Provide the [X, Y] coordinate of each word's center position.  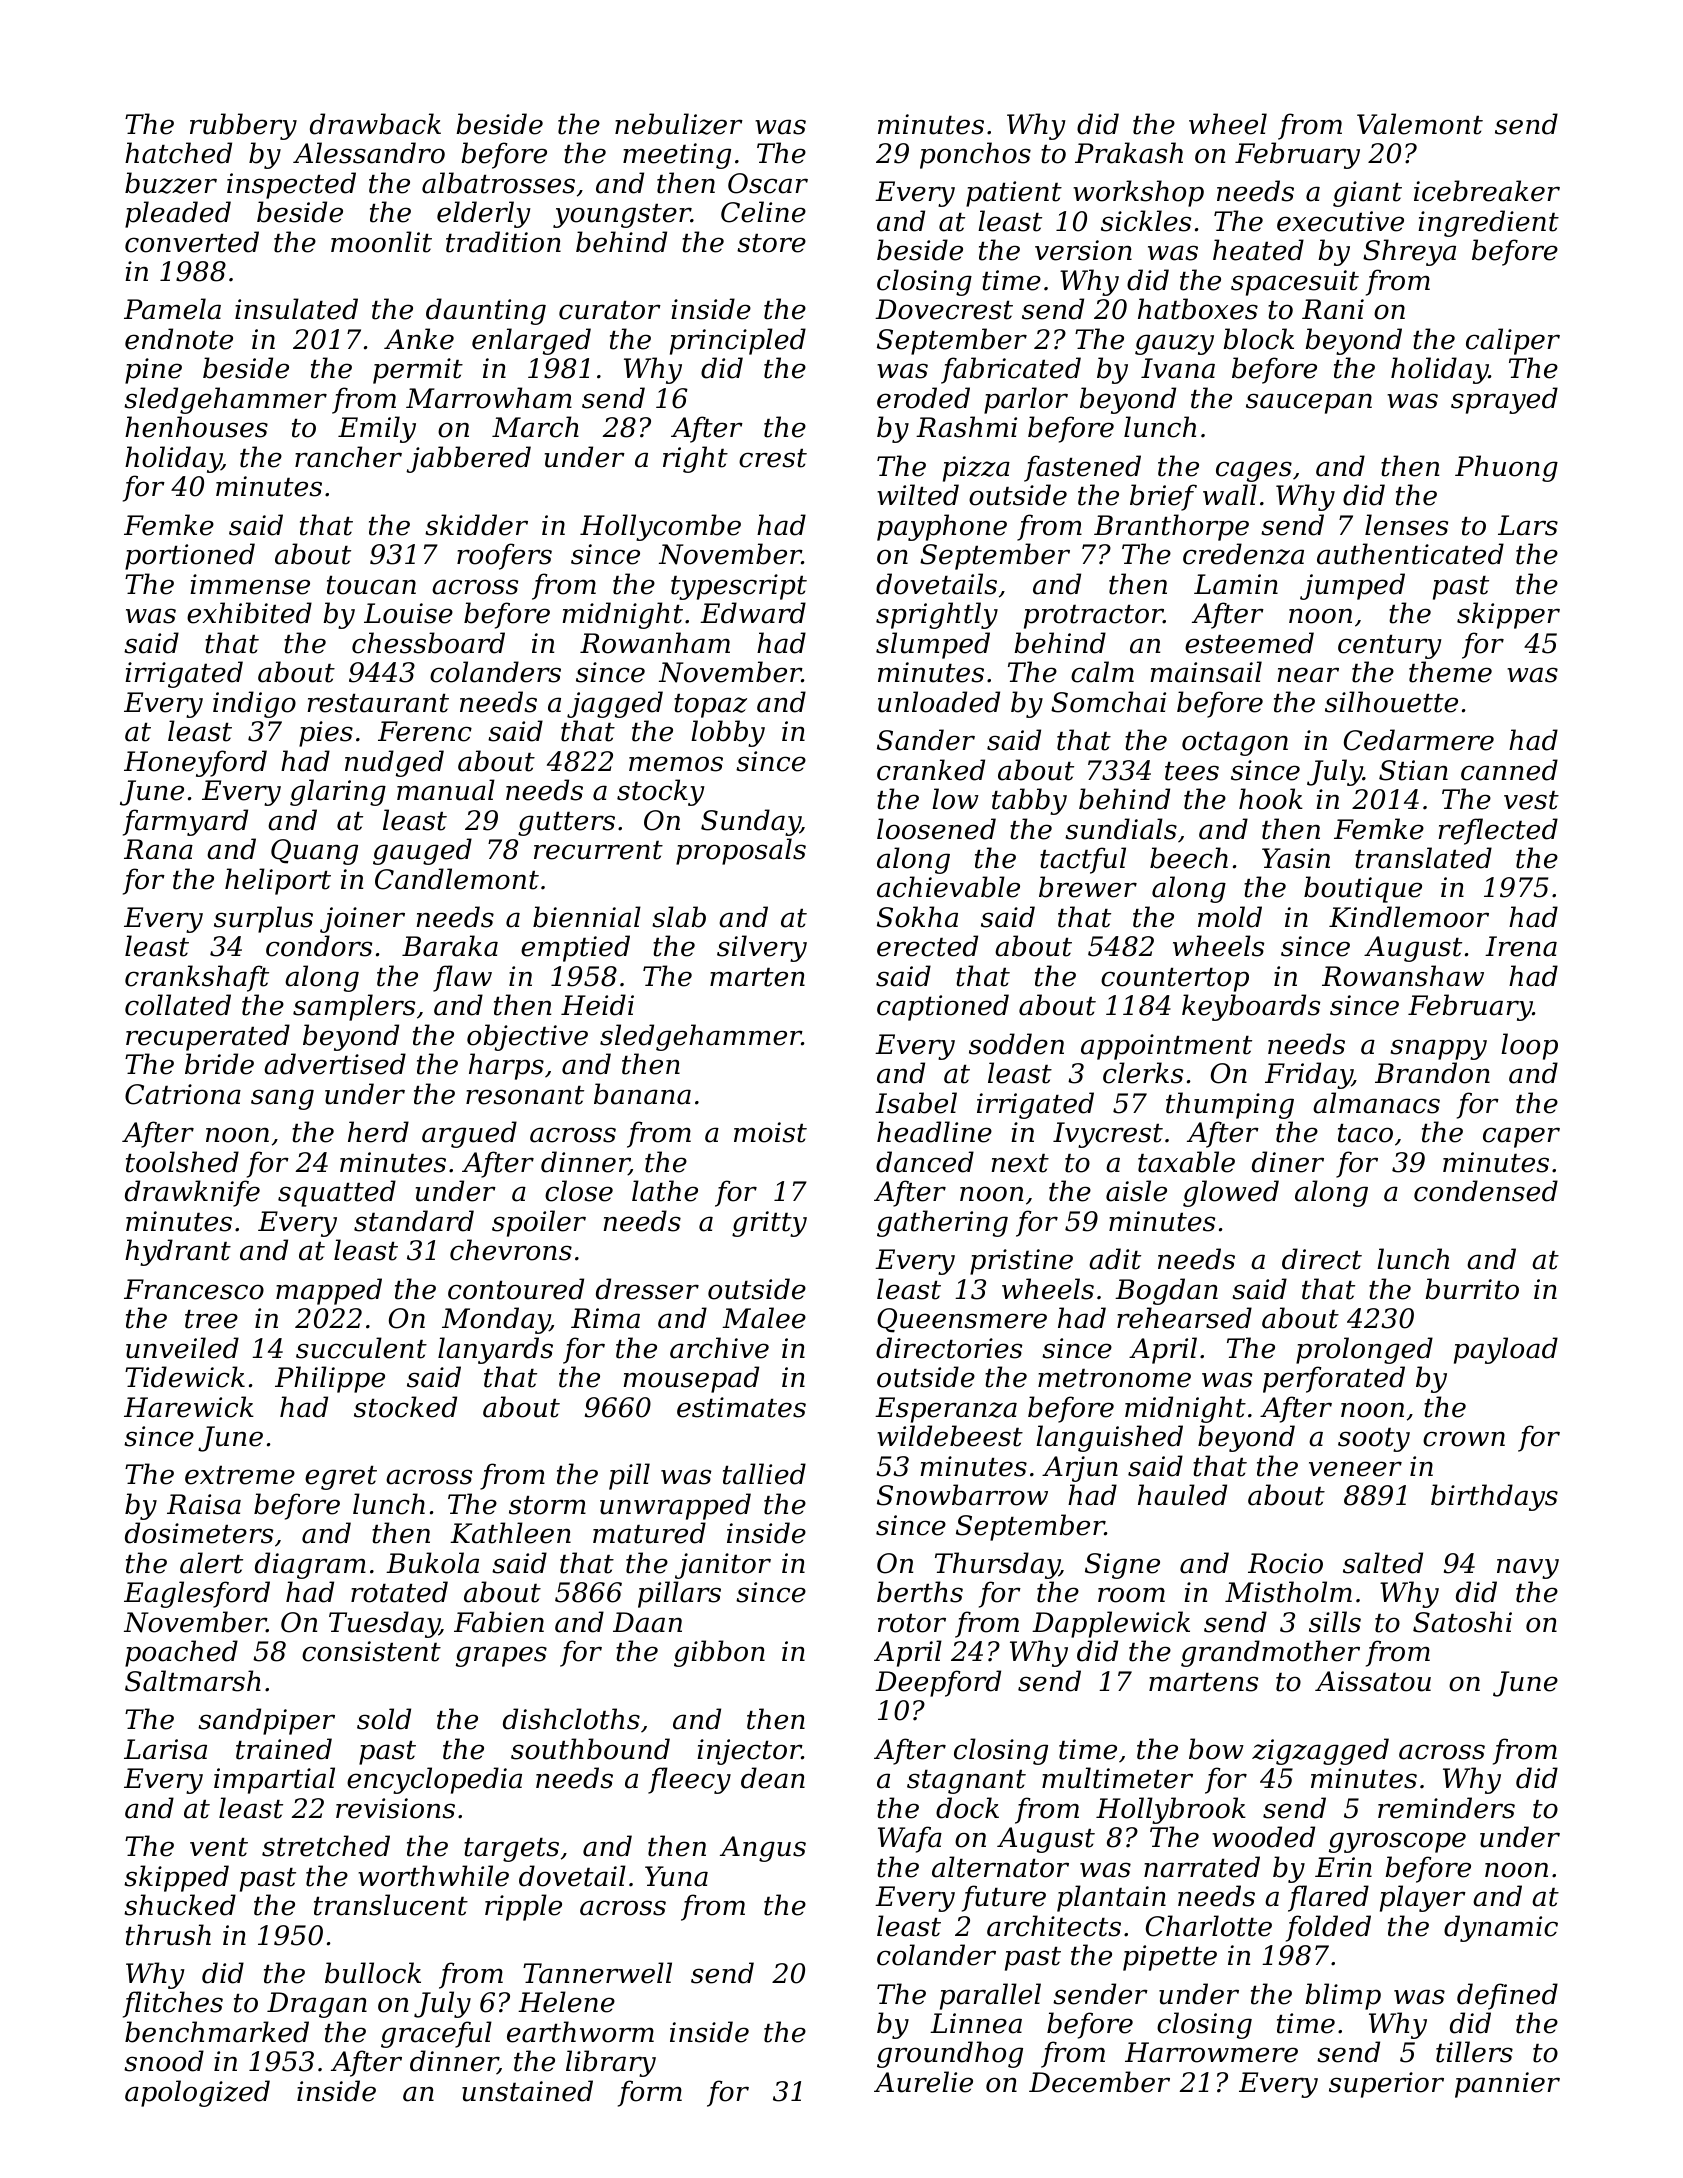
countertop [1175, 980]
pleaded [178, 214]
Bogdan [1166, 1291]
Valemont [1420, 124]
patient [1014, 194]
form [650, 2093]
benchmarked [217, 2032]
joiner [362, 920]
